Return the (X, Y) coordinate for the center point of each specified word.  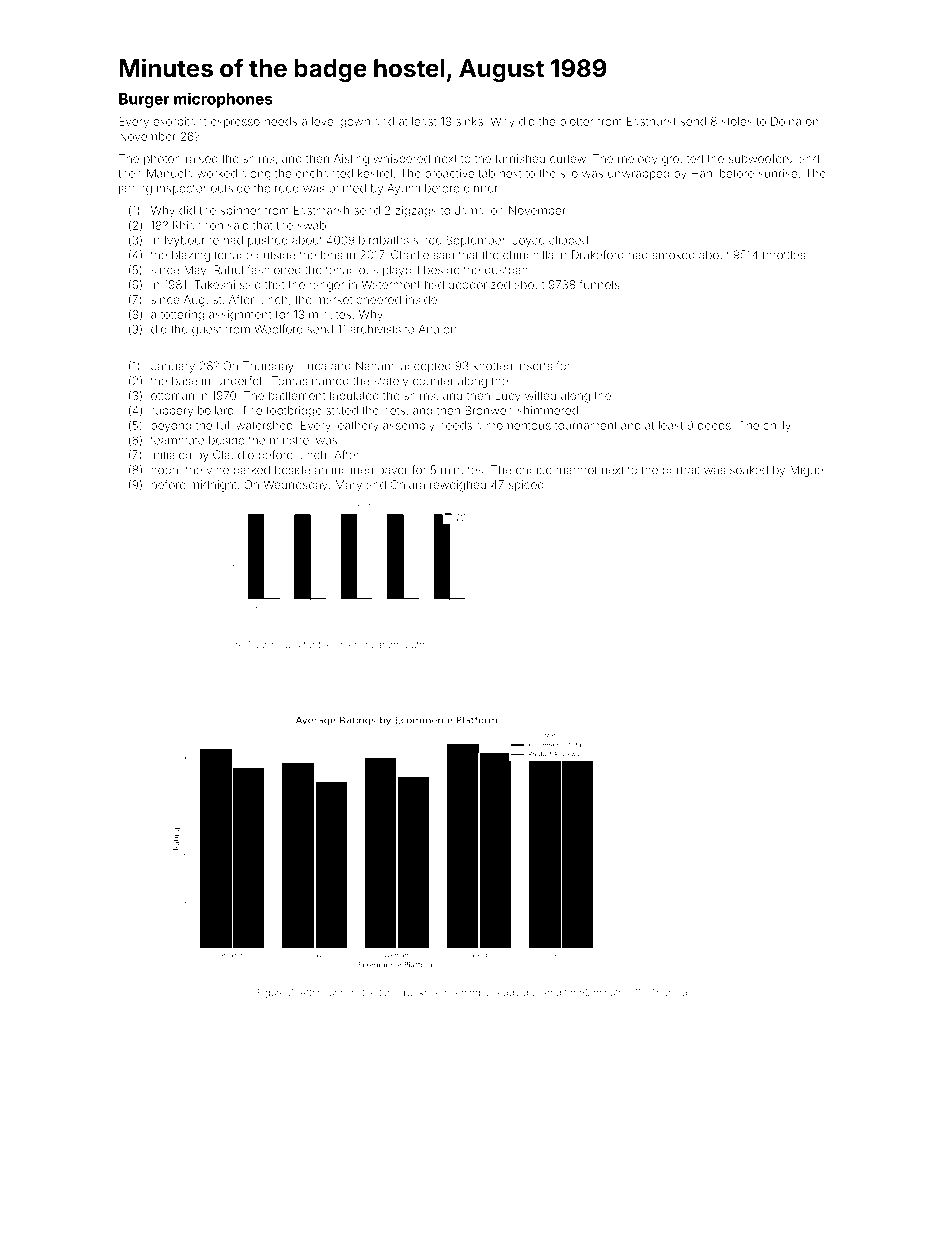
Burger (144, 100)
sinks (469, 121)
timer (346, 645)
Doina (786, 121)
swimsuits (278, 645)
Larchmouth (398, 645)
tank (388, 992)
